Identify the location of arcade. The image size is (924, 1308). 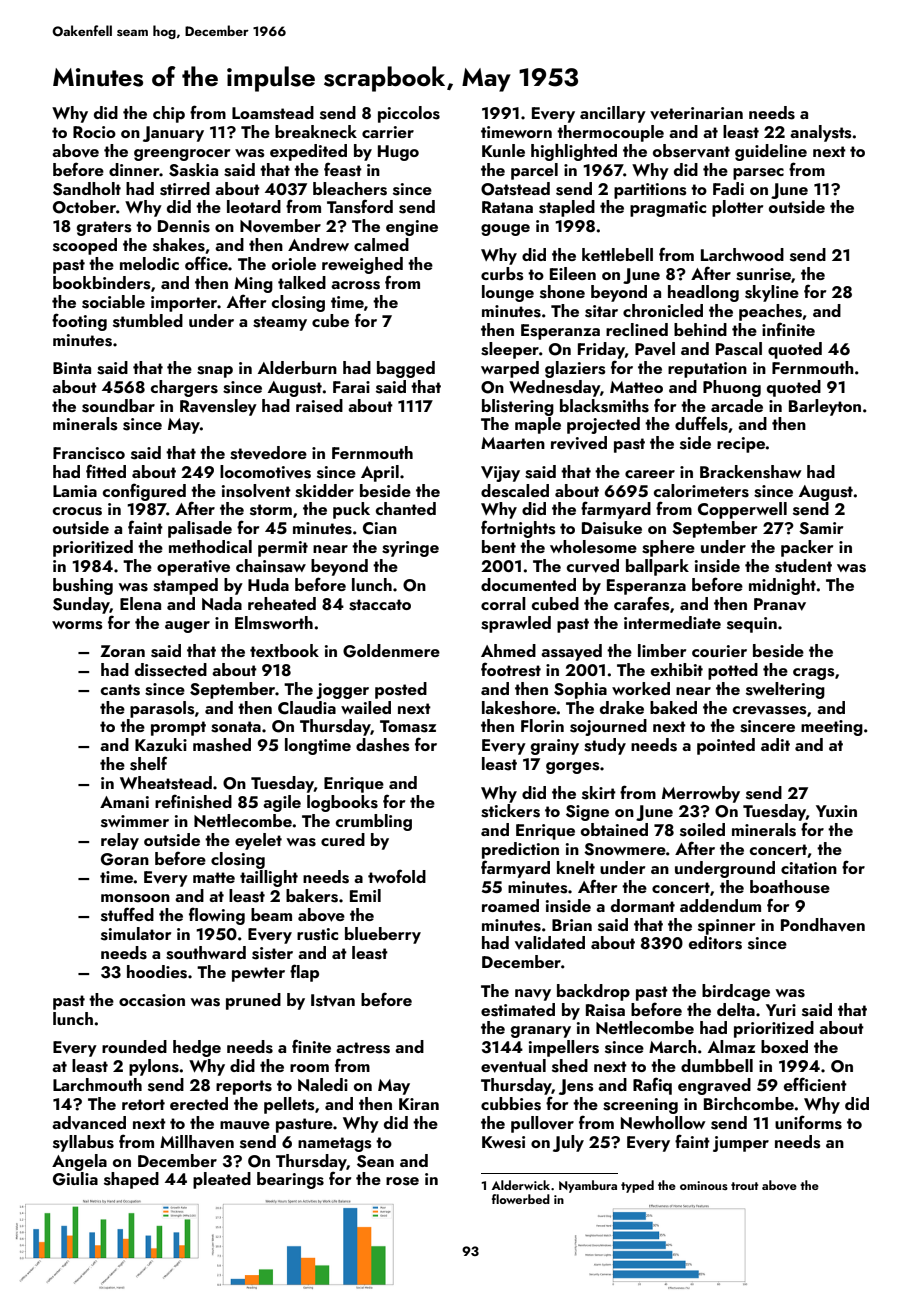
(737, 405).
